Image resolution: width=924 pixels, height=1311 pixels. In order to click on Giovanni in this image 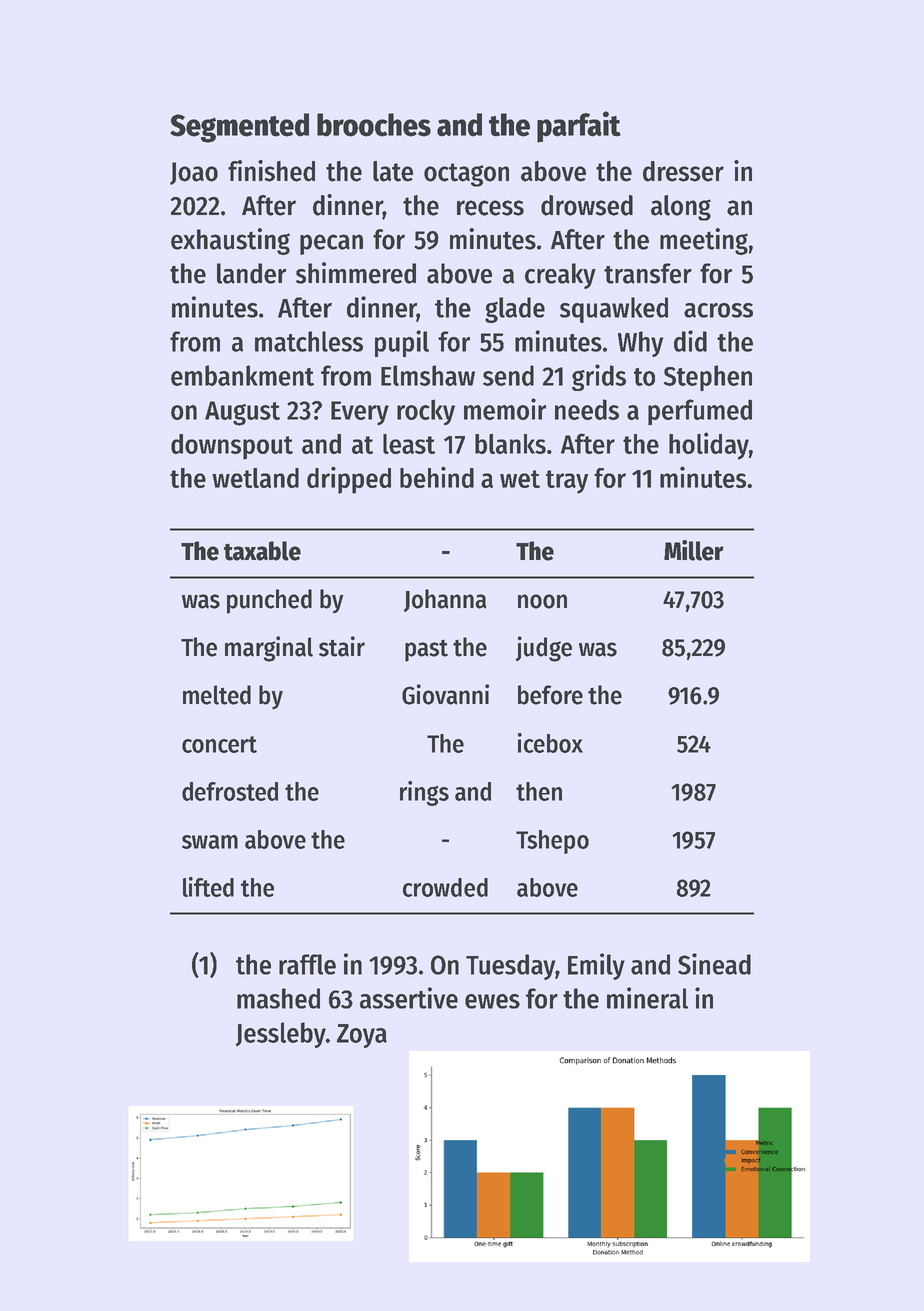, I will do `click(445, 694)`.
